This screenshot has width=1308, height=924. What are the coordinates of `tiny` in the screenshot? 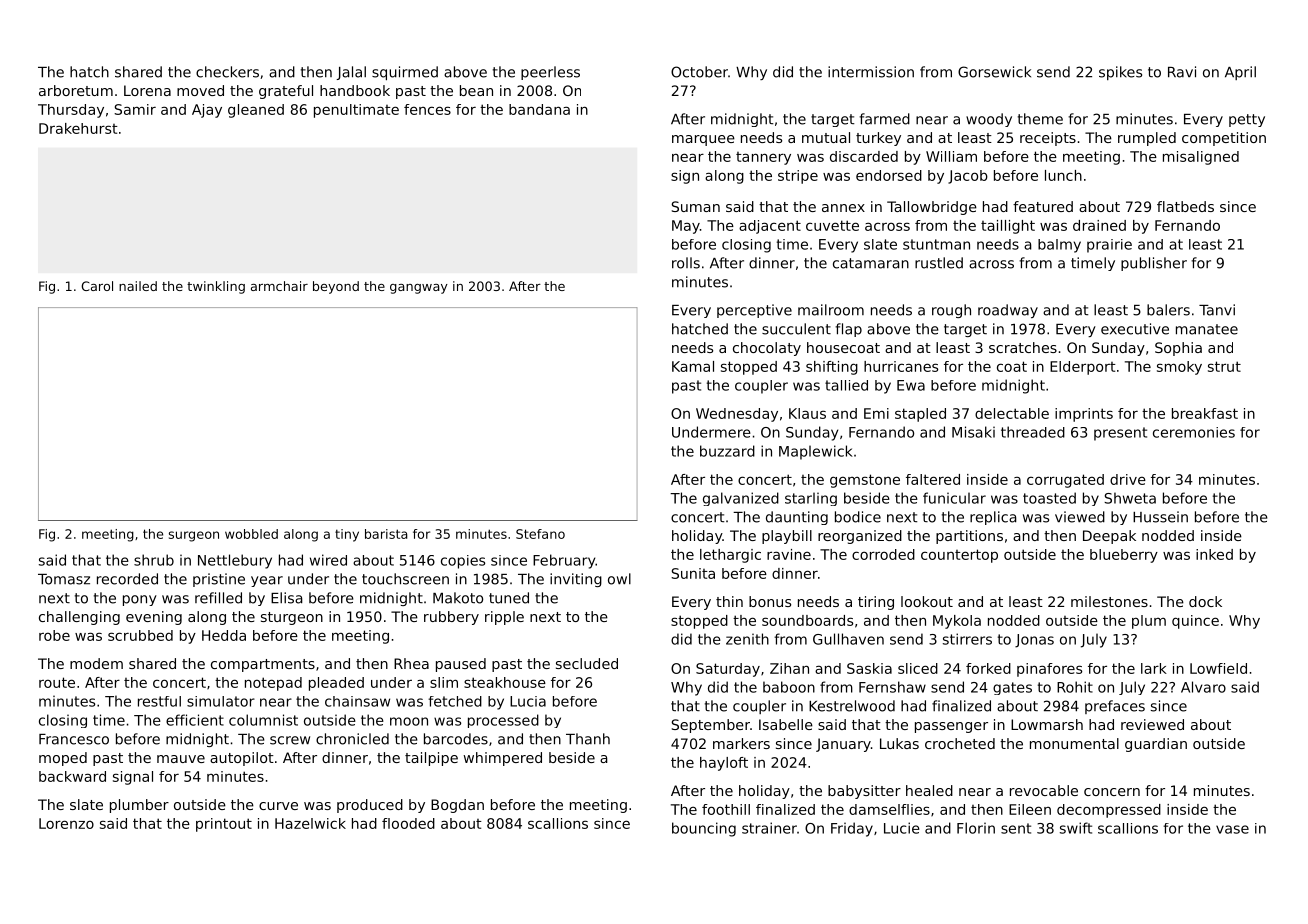 It's located at (347, 535).
